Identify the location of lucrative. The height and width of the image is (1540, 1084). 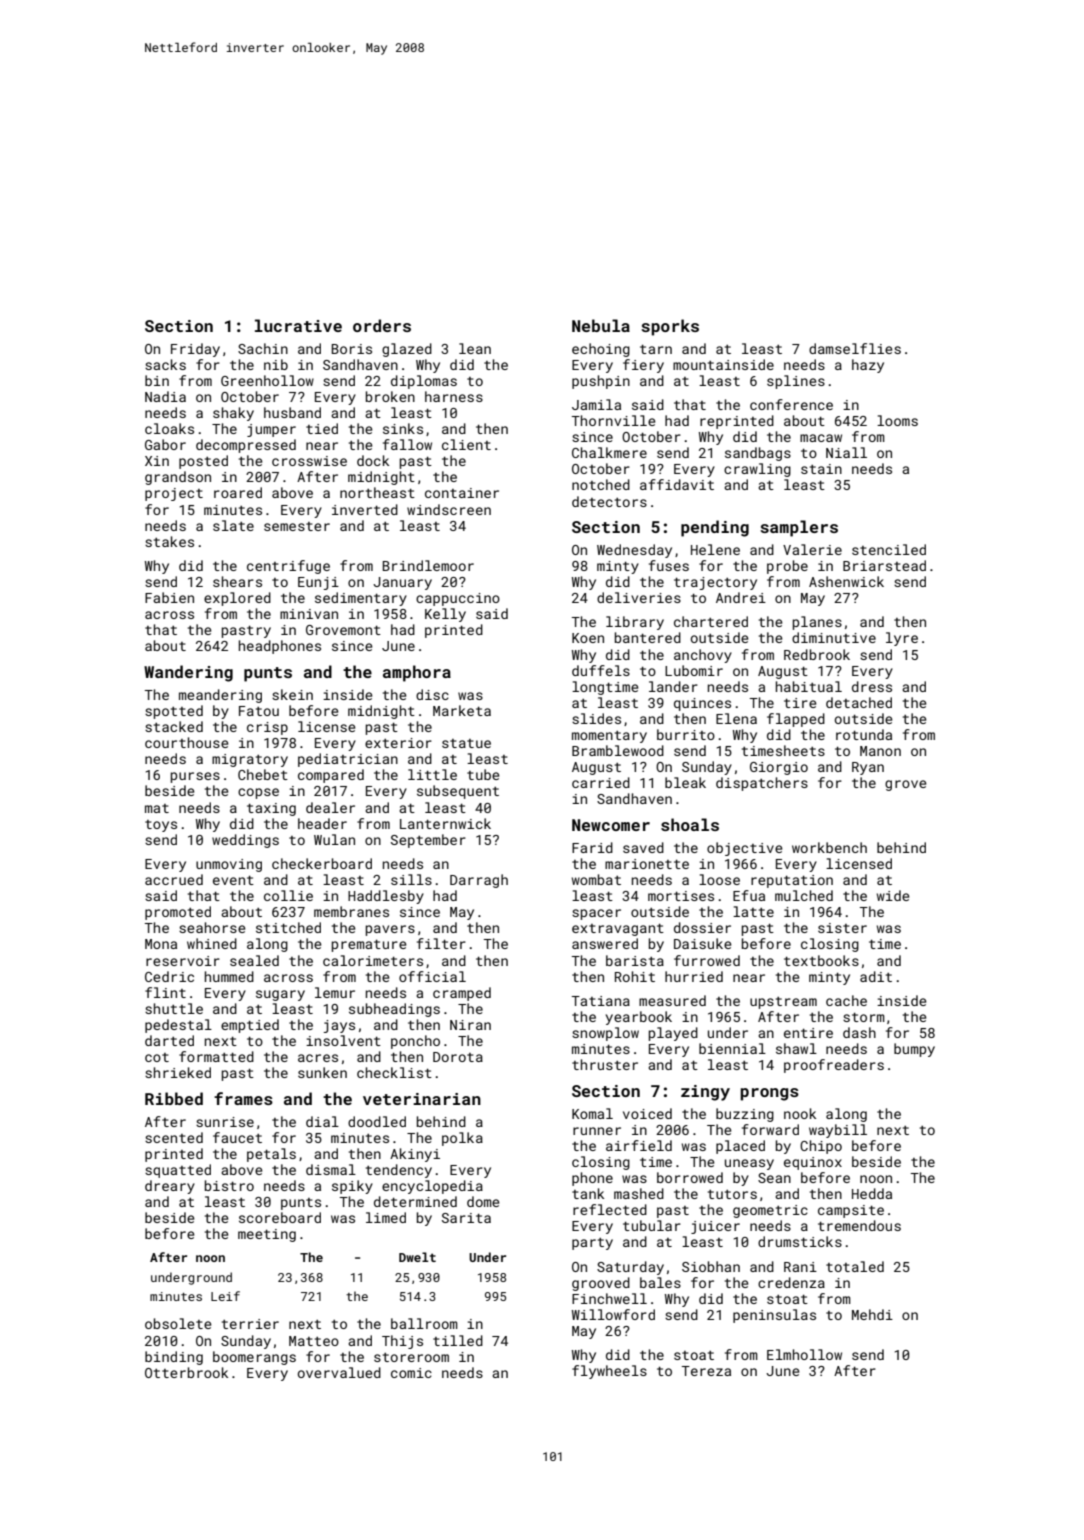
(298, 325).
